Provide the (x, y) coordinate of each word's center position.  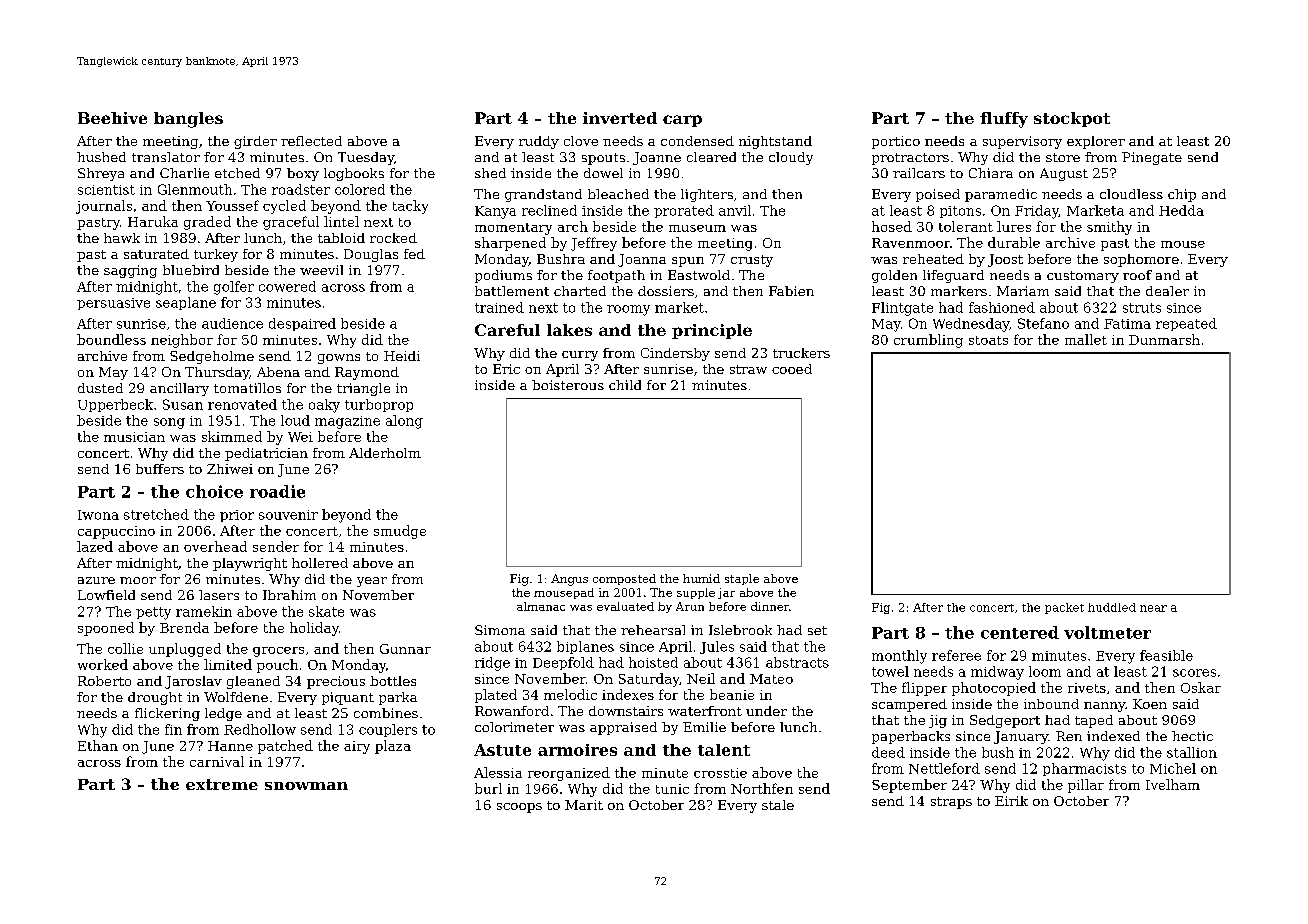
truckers (801, 353)
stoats (988, 340)
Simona (500, 630)
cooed (792, 369)
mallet (1086, 339)
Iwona (98, 515)
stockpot (1072, 119)
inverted (620, 118)
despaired (302, 324)
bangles (188, 120)
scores (1194, 673)
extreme (222, 784)
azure (96, 580)
